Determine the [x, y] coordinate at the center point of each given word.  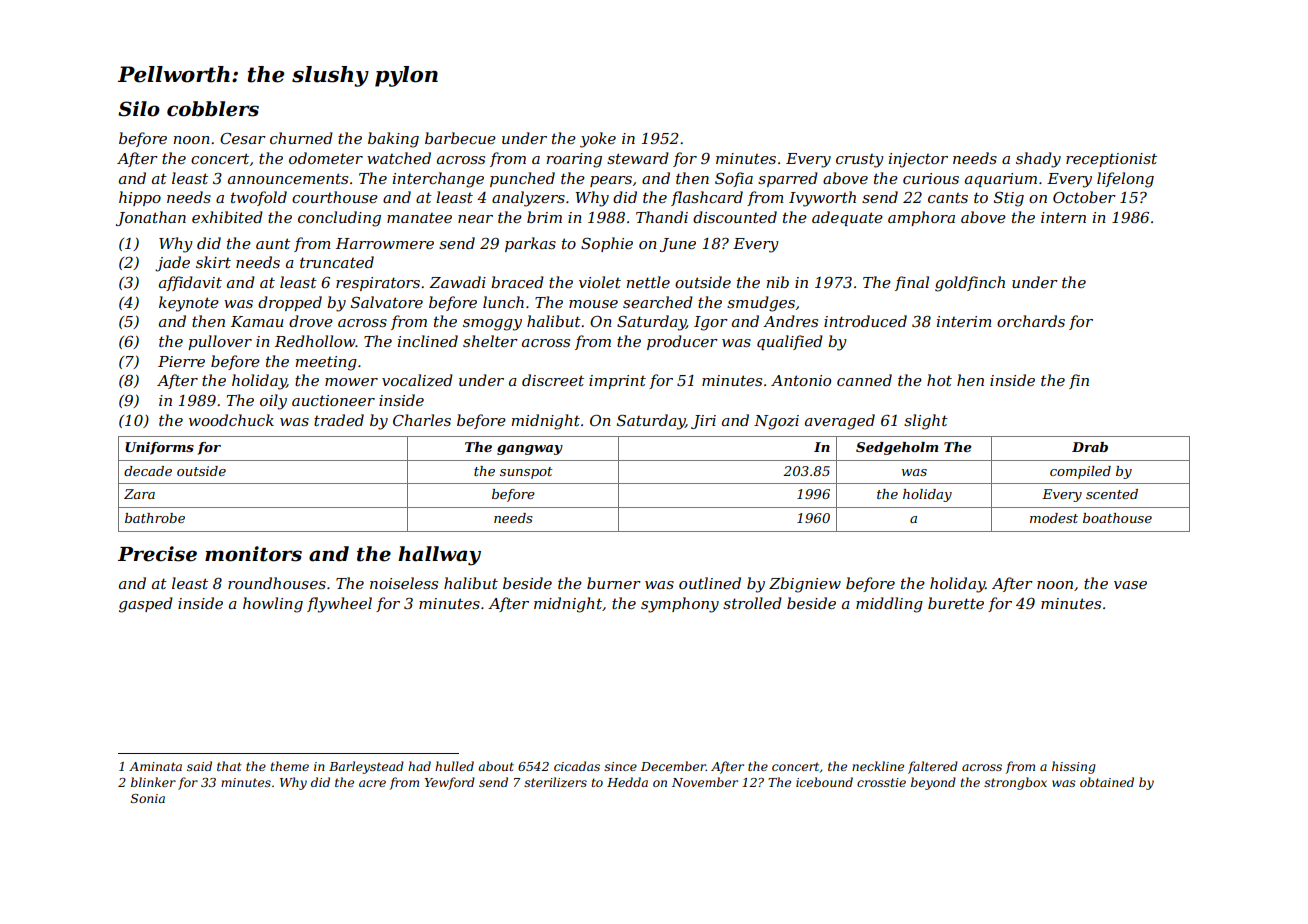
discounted [735, 217]
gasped [146, 605]
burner [614, 583]
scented [1112, 494]
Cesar [243, 138]
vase [1130, 585]
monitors [253, 554]
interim [964, 321]
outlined [710, 583]
